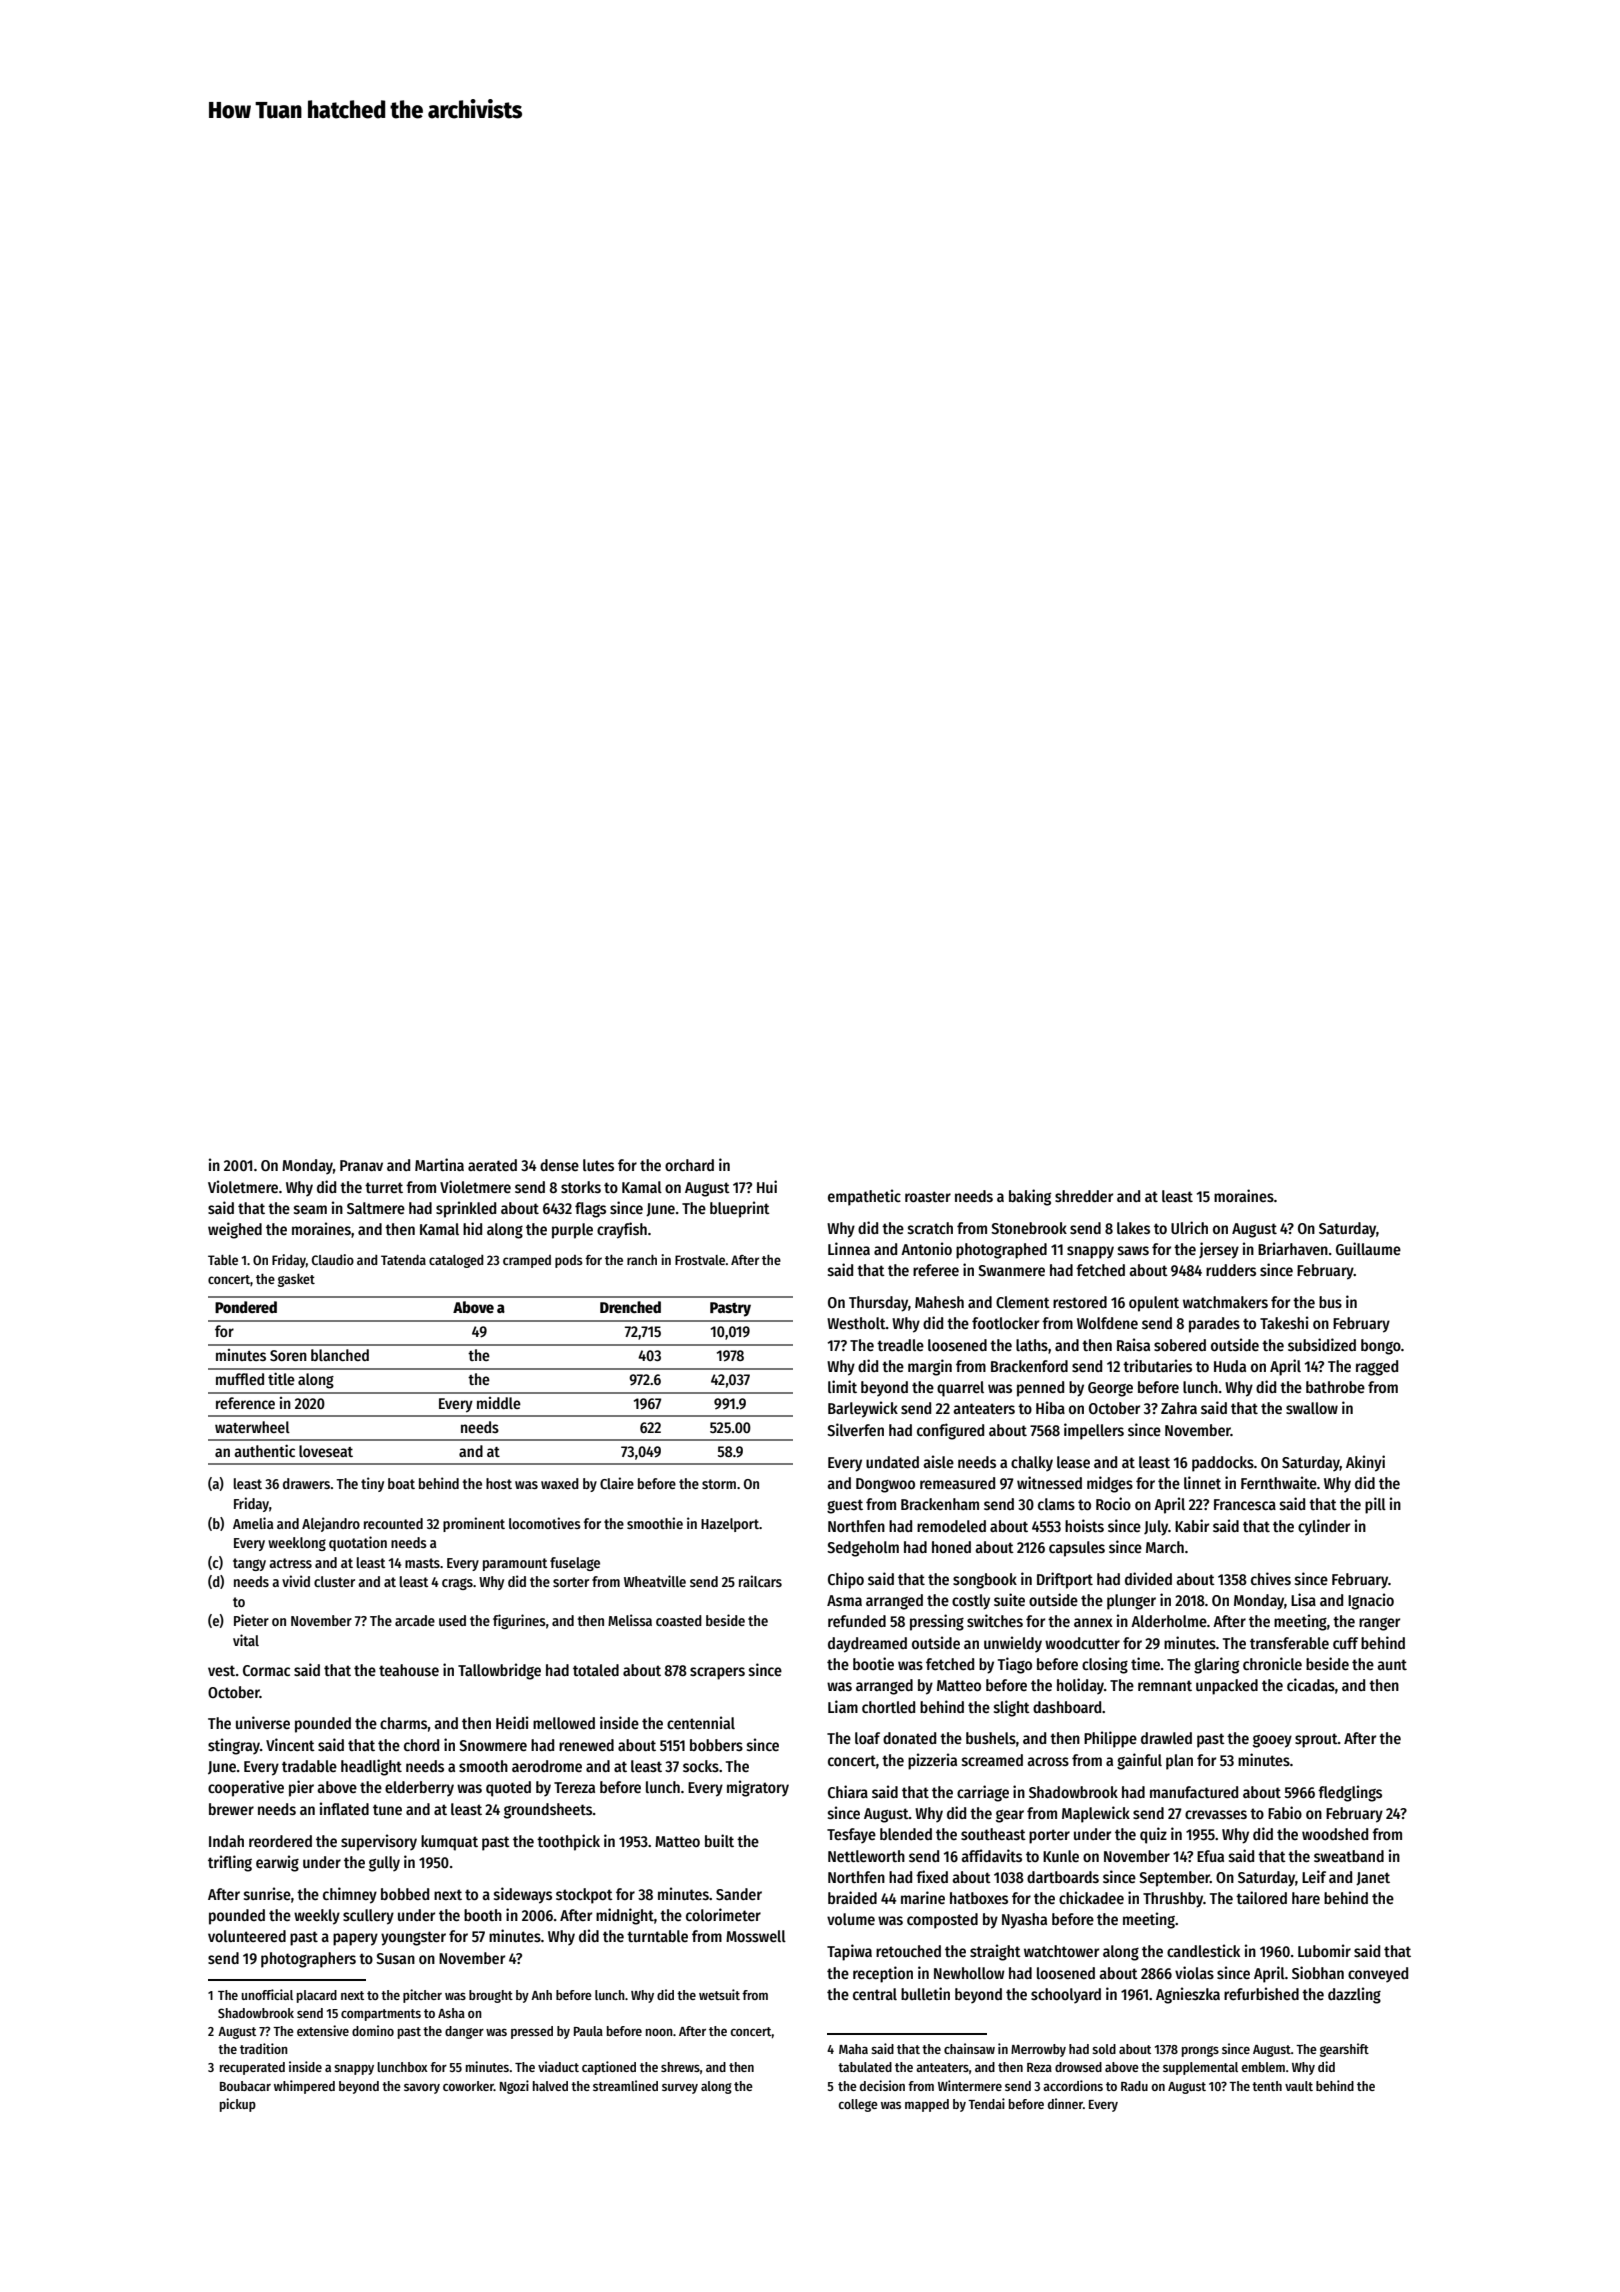 The height and width of the image is (2292, 1620). Describe the element at coordinates (979, 1898) in the image. I see `hatboxes` at that location.
